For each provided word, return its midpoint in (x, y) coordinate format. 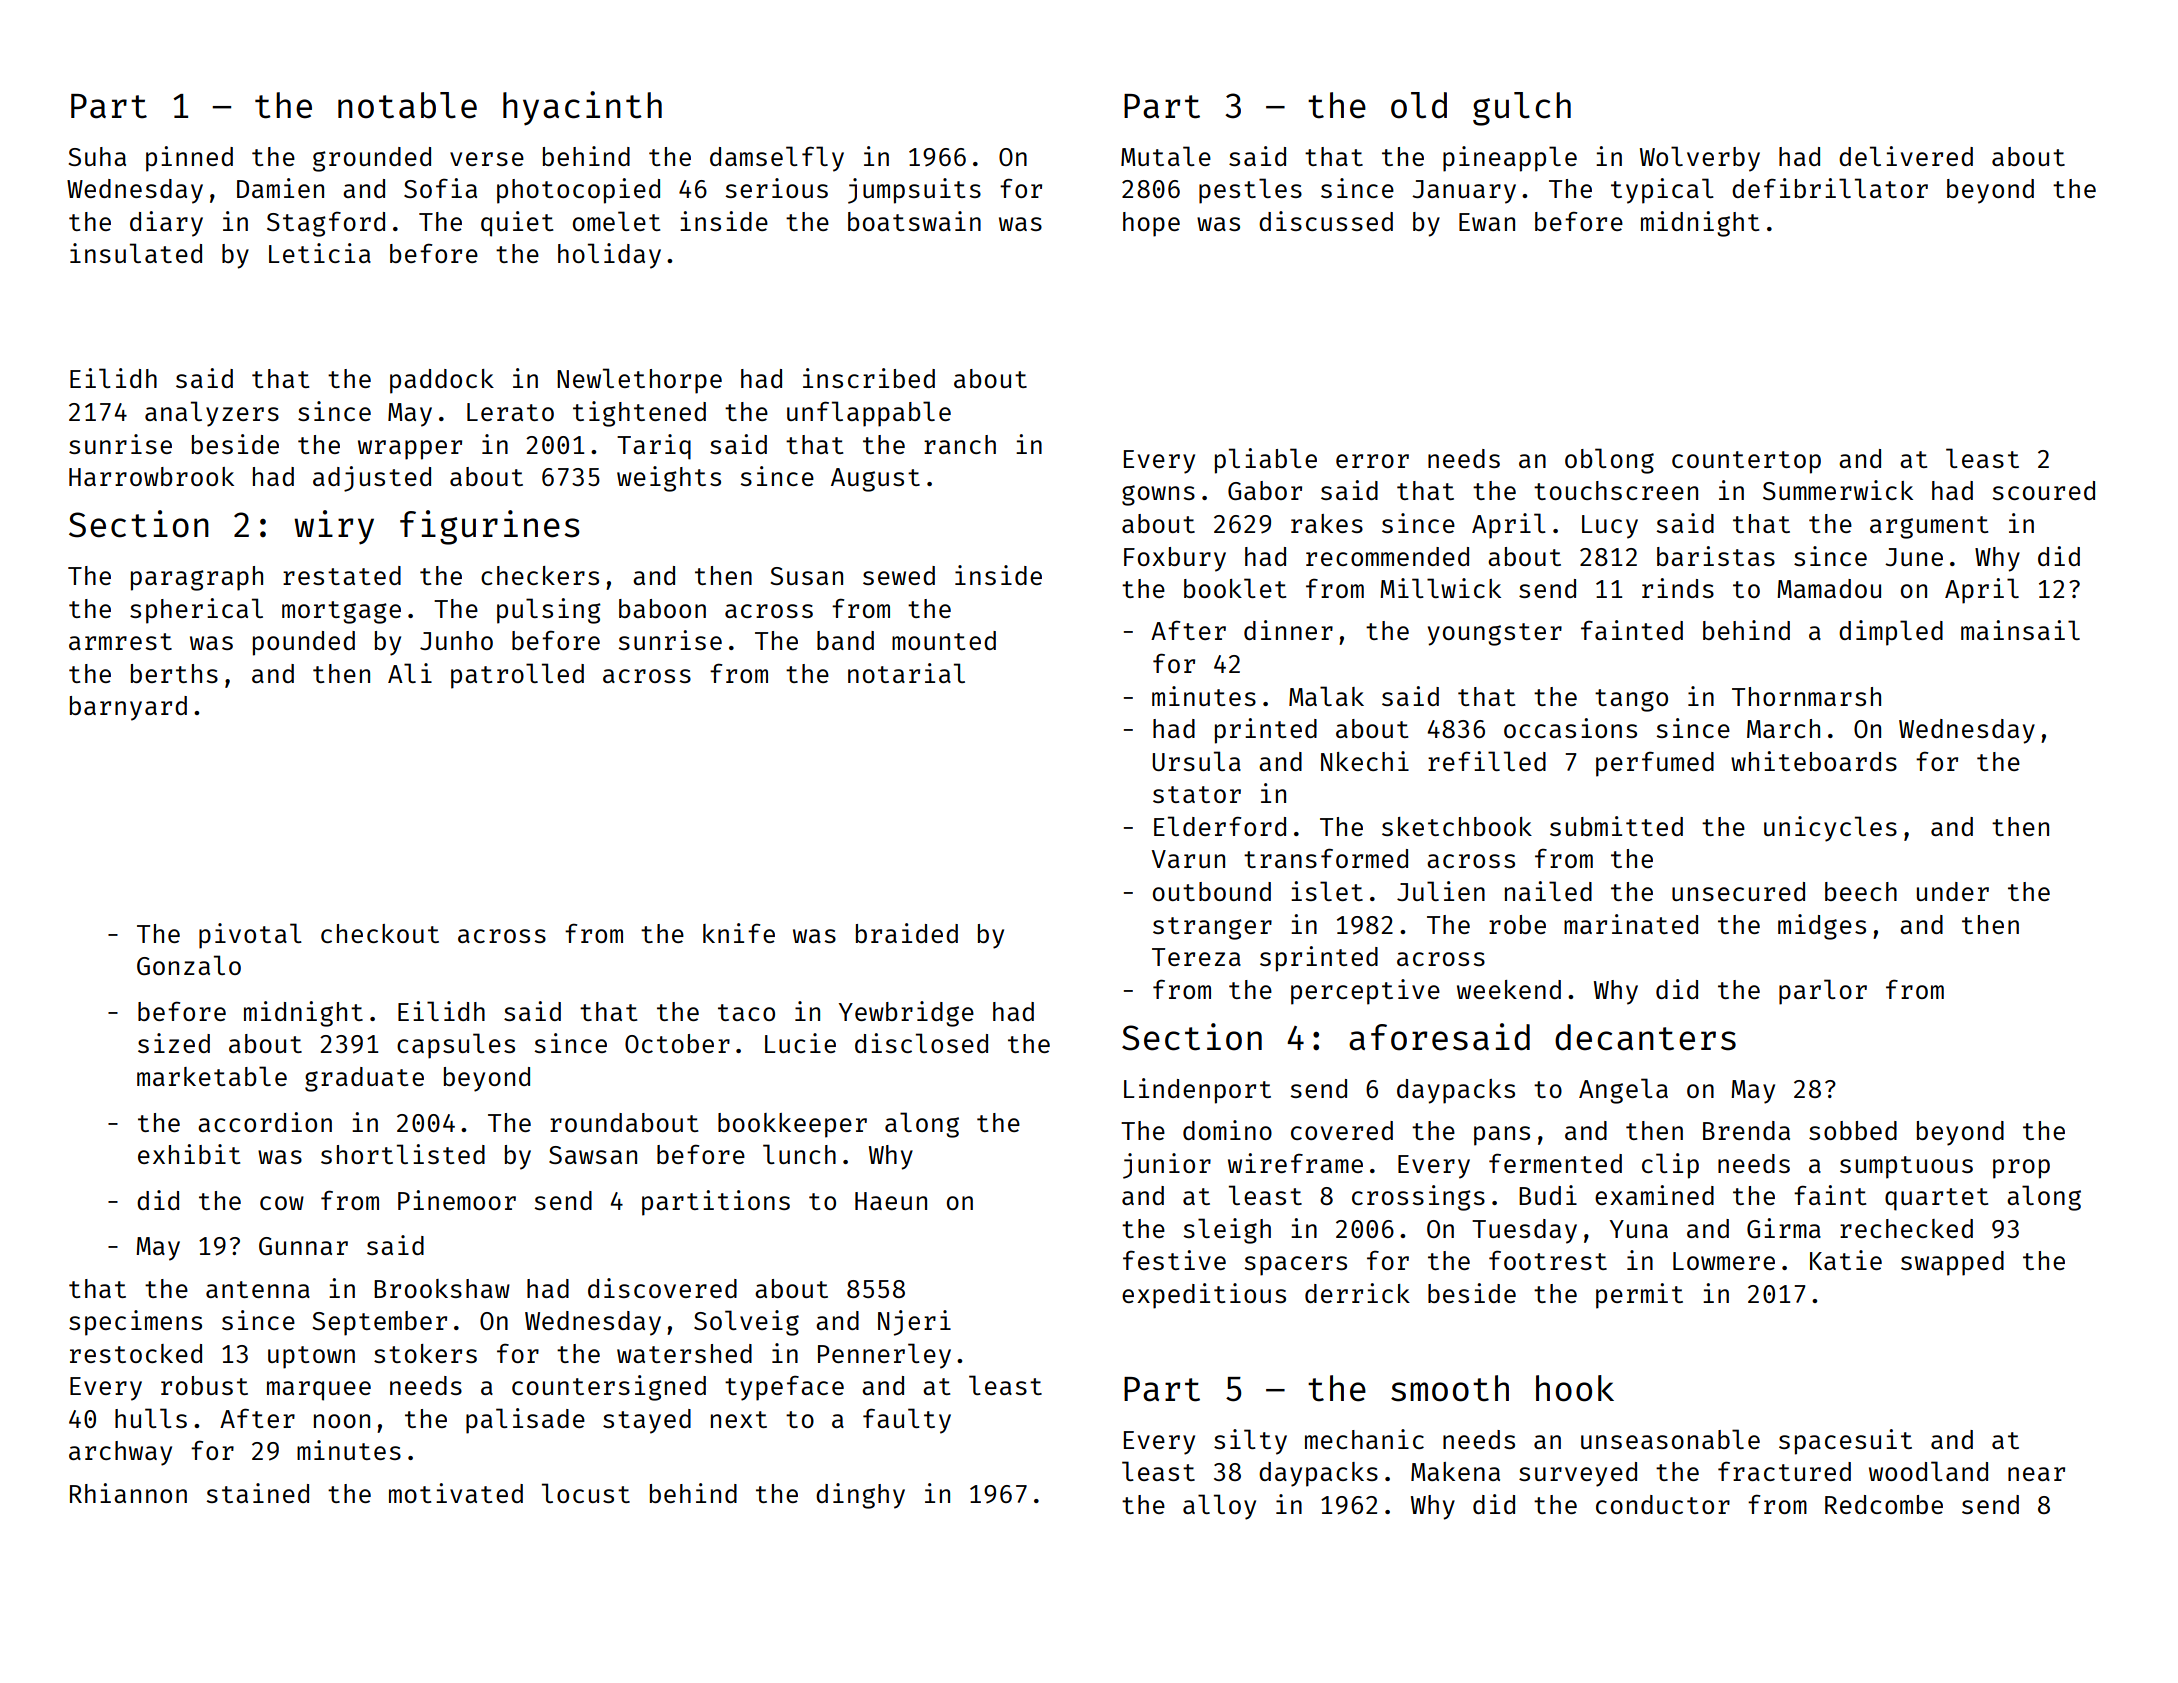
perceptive (1365, 992)
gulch (1522, 109)
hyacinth (582, 108)
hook (1575, 1388)
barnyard (128, 708)
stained (257, 1493)
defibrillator (1830, 188)
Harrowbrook (151, 476)
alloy (1219, 1507)
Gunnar (303, 1246)
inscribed (869, 378)
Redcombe (1884, 1504)
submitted (1616, 826)
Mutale (1166, 156)
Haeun (891, 1201)
